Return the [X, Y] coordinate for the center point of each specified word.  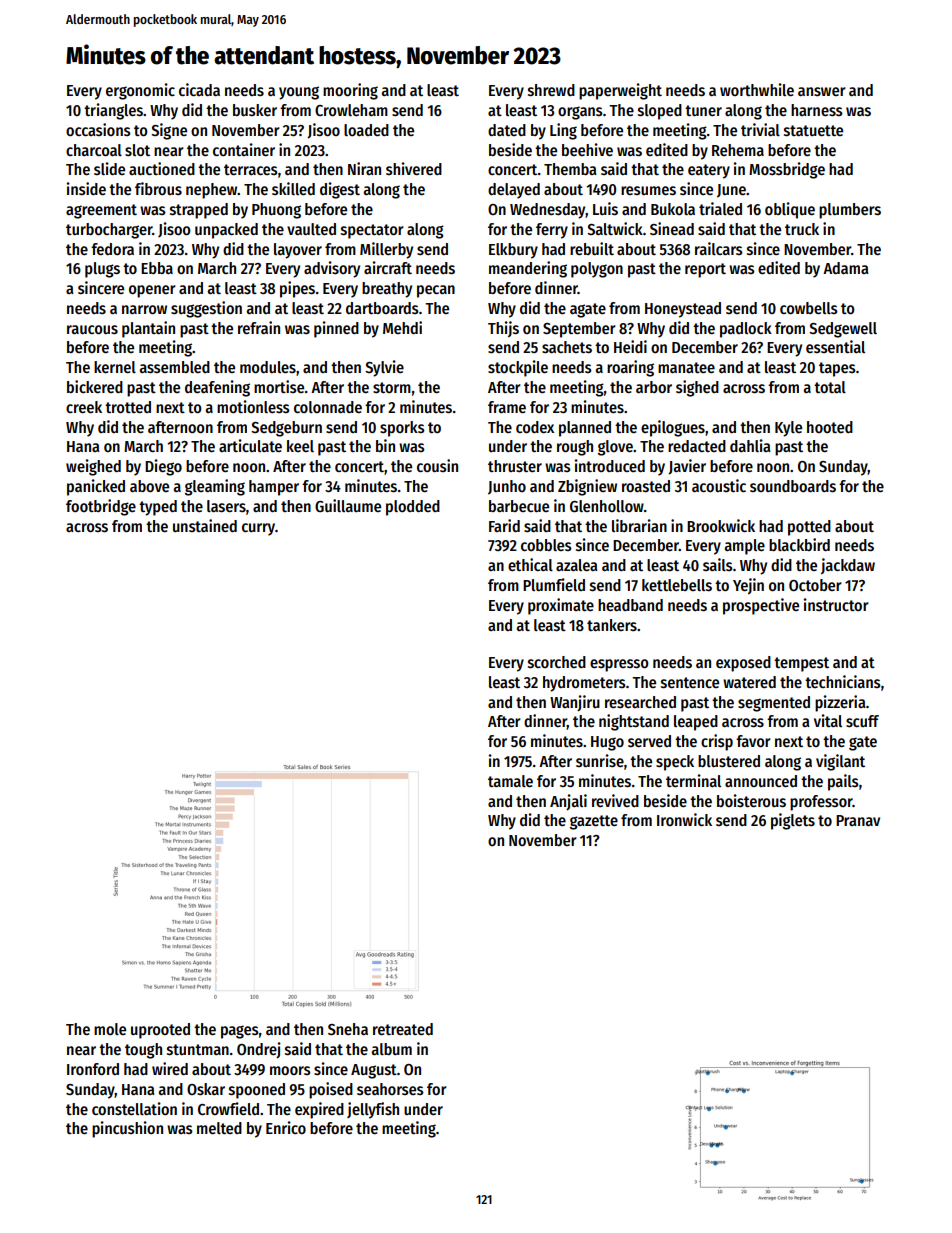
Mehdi [402, 327]
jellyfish [373, 1110]
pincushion [127, 1129]
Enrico [286, 1127]
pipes [297, 289]
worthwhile [757, 89]
